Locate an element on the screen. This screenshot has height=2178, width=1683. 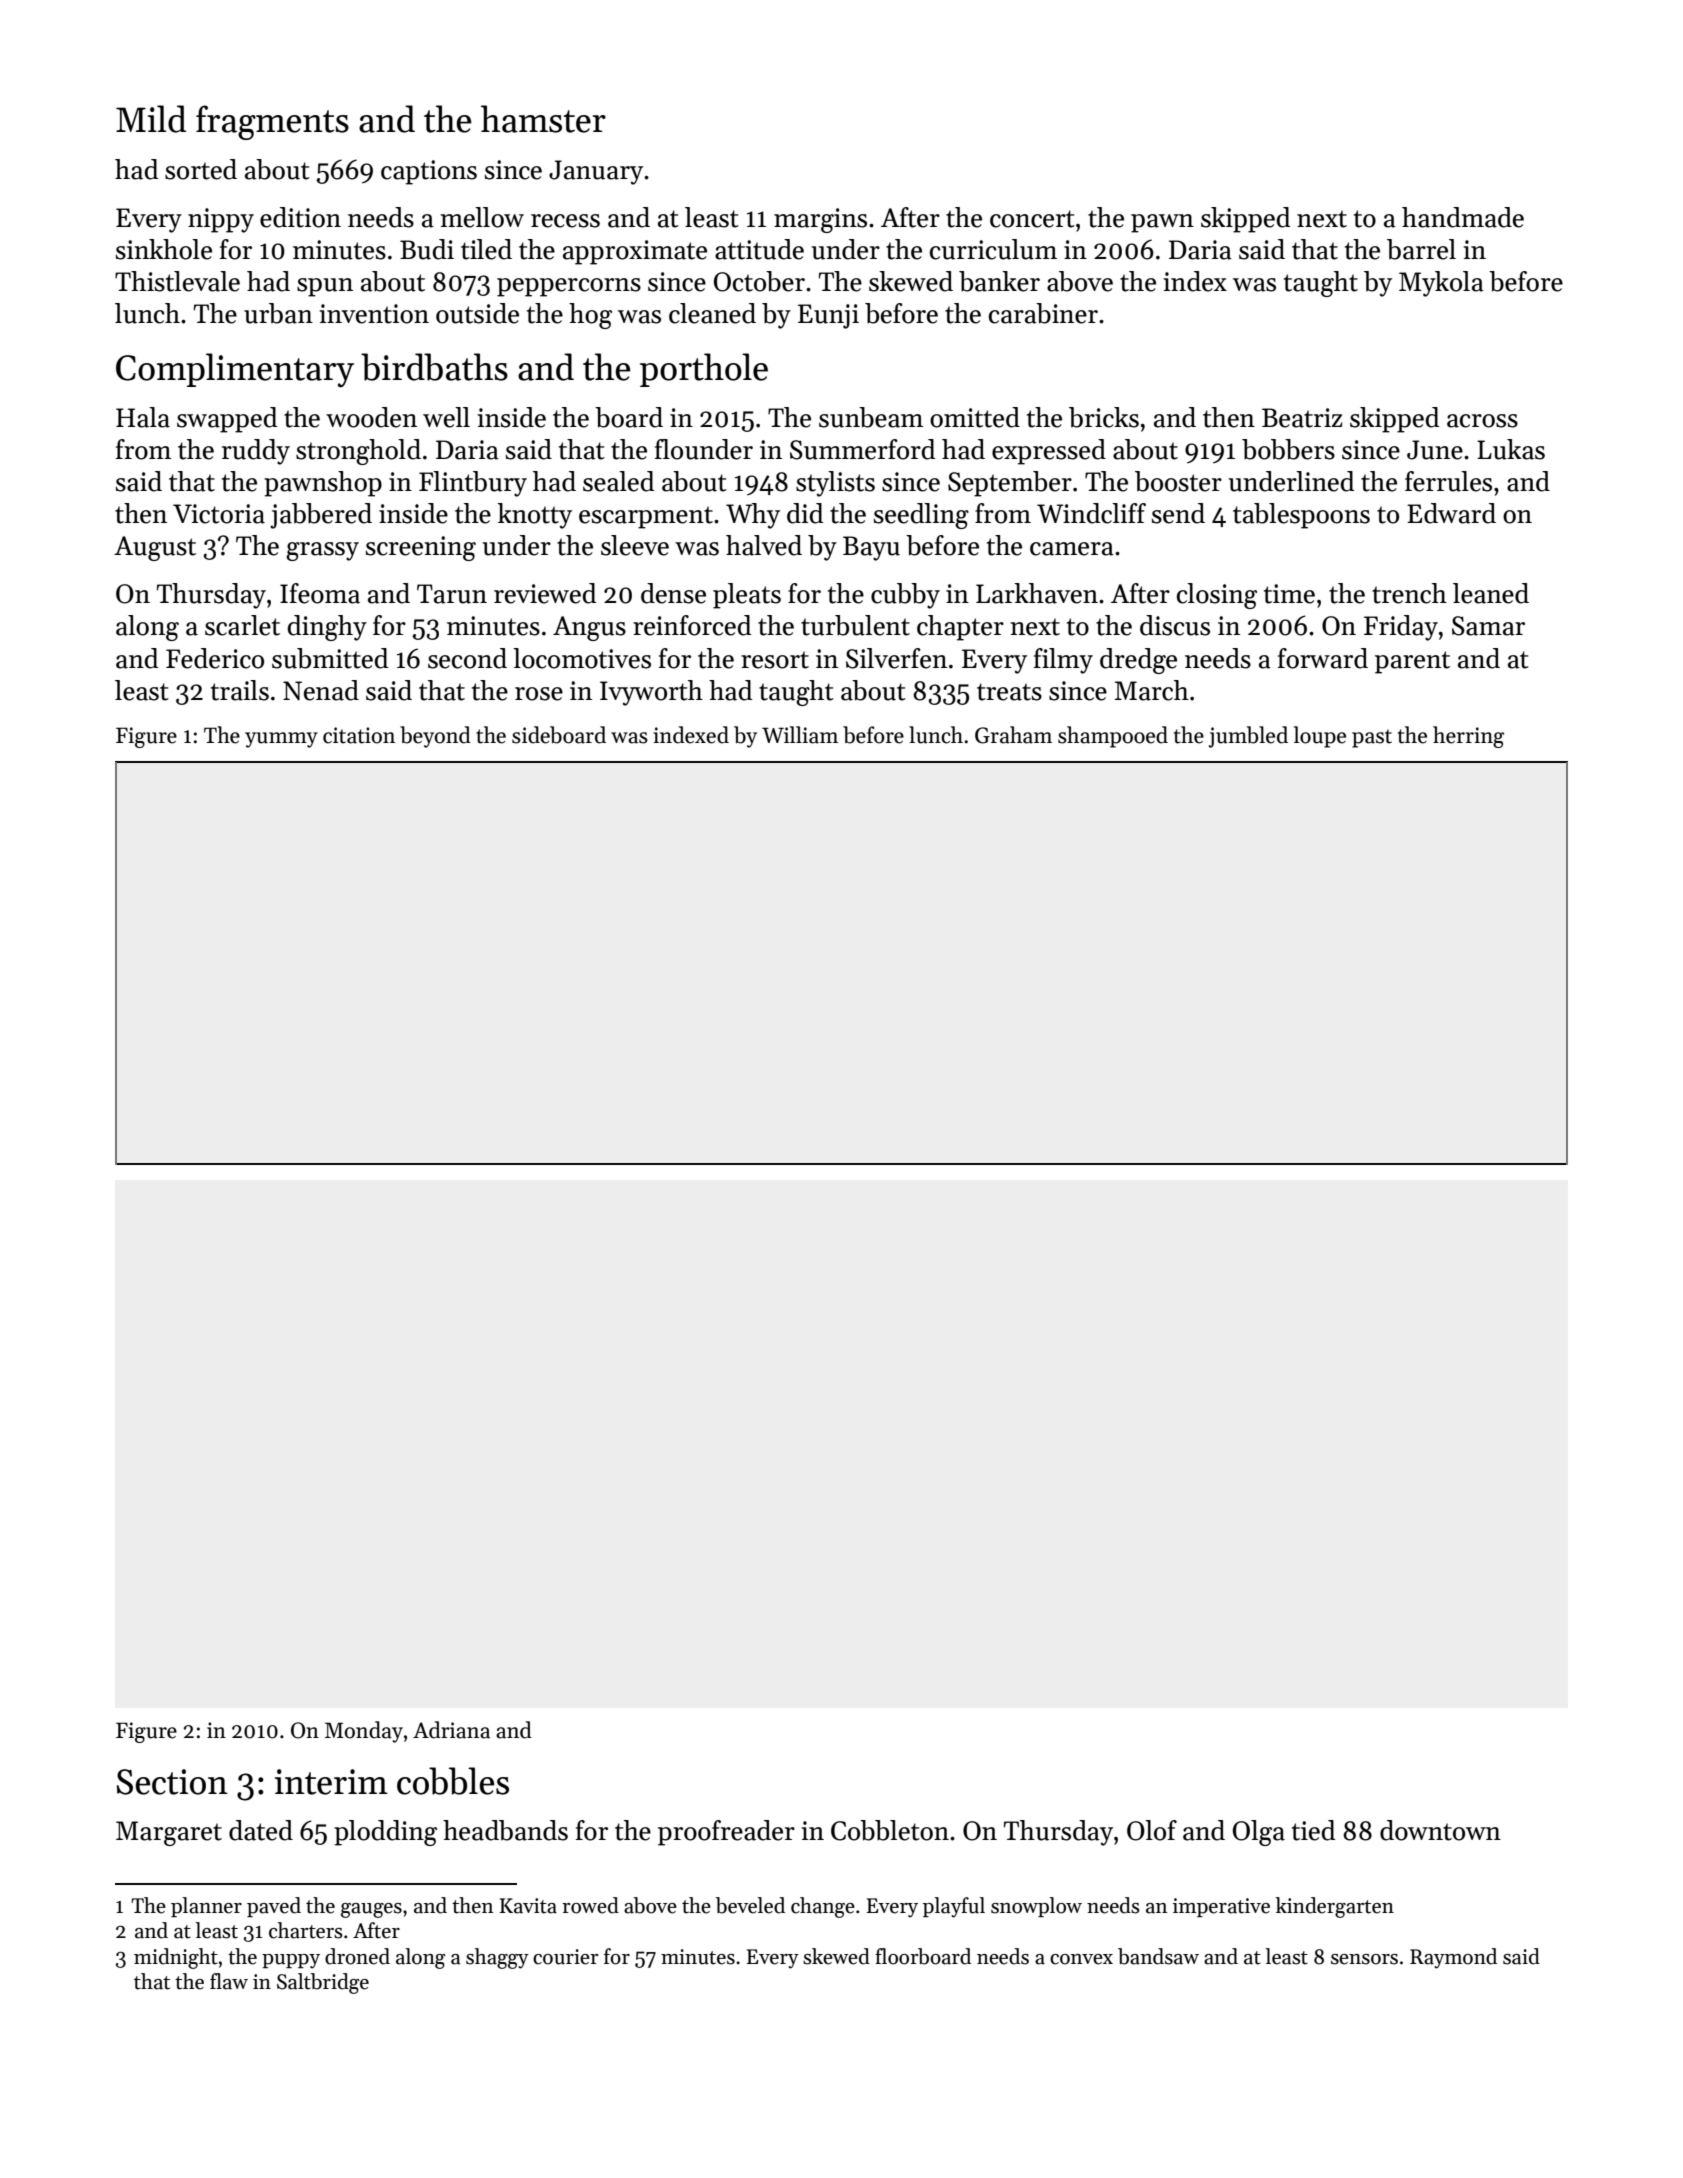
jumbled is located at coordinates (1248, 737).
